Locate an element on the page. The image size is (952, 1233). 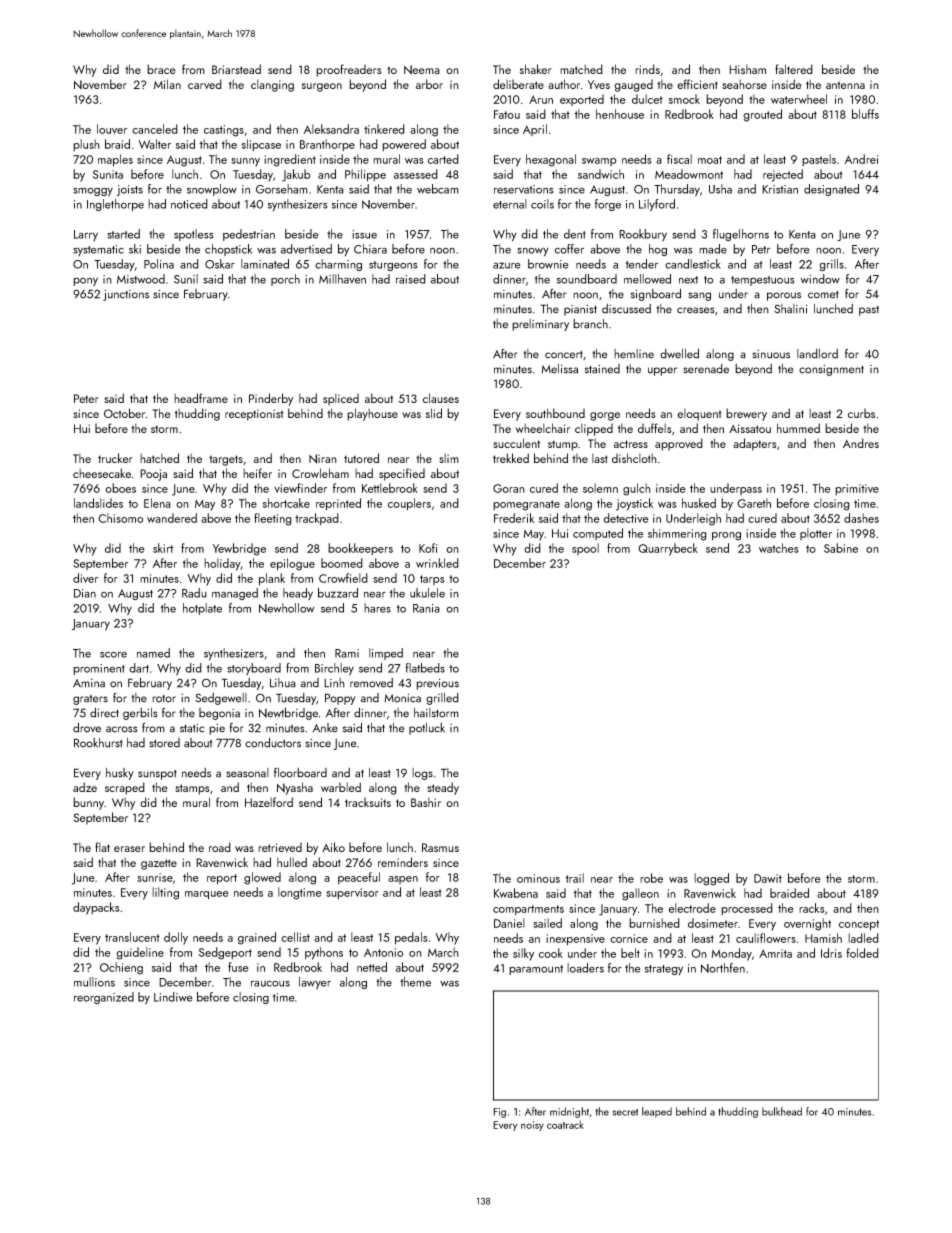
eraser is located at coordinates (129, 849).
